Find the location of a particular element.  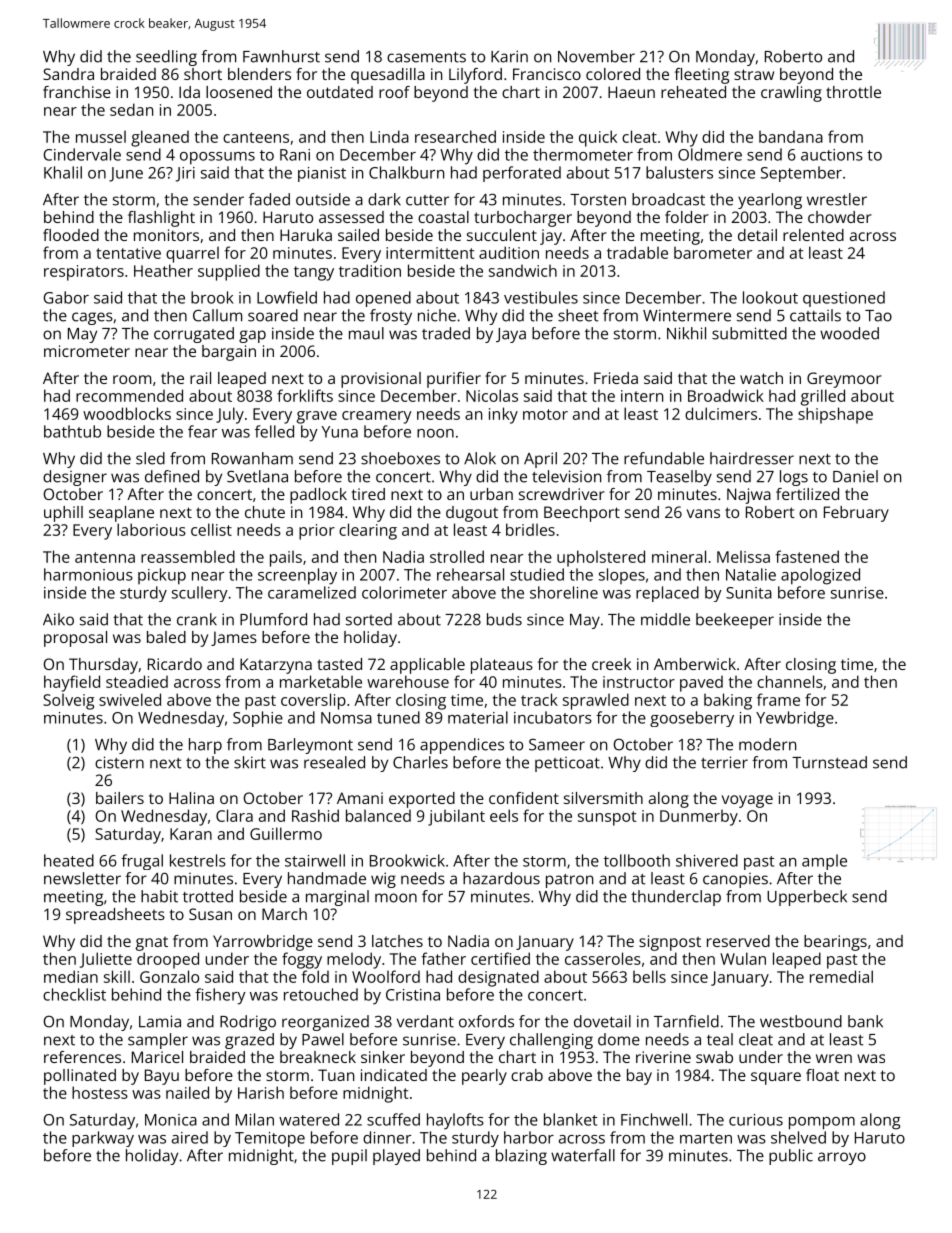

stairwell is located at coordinates (315, 860).
